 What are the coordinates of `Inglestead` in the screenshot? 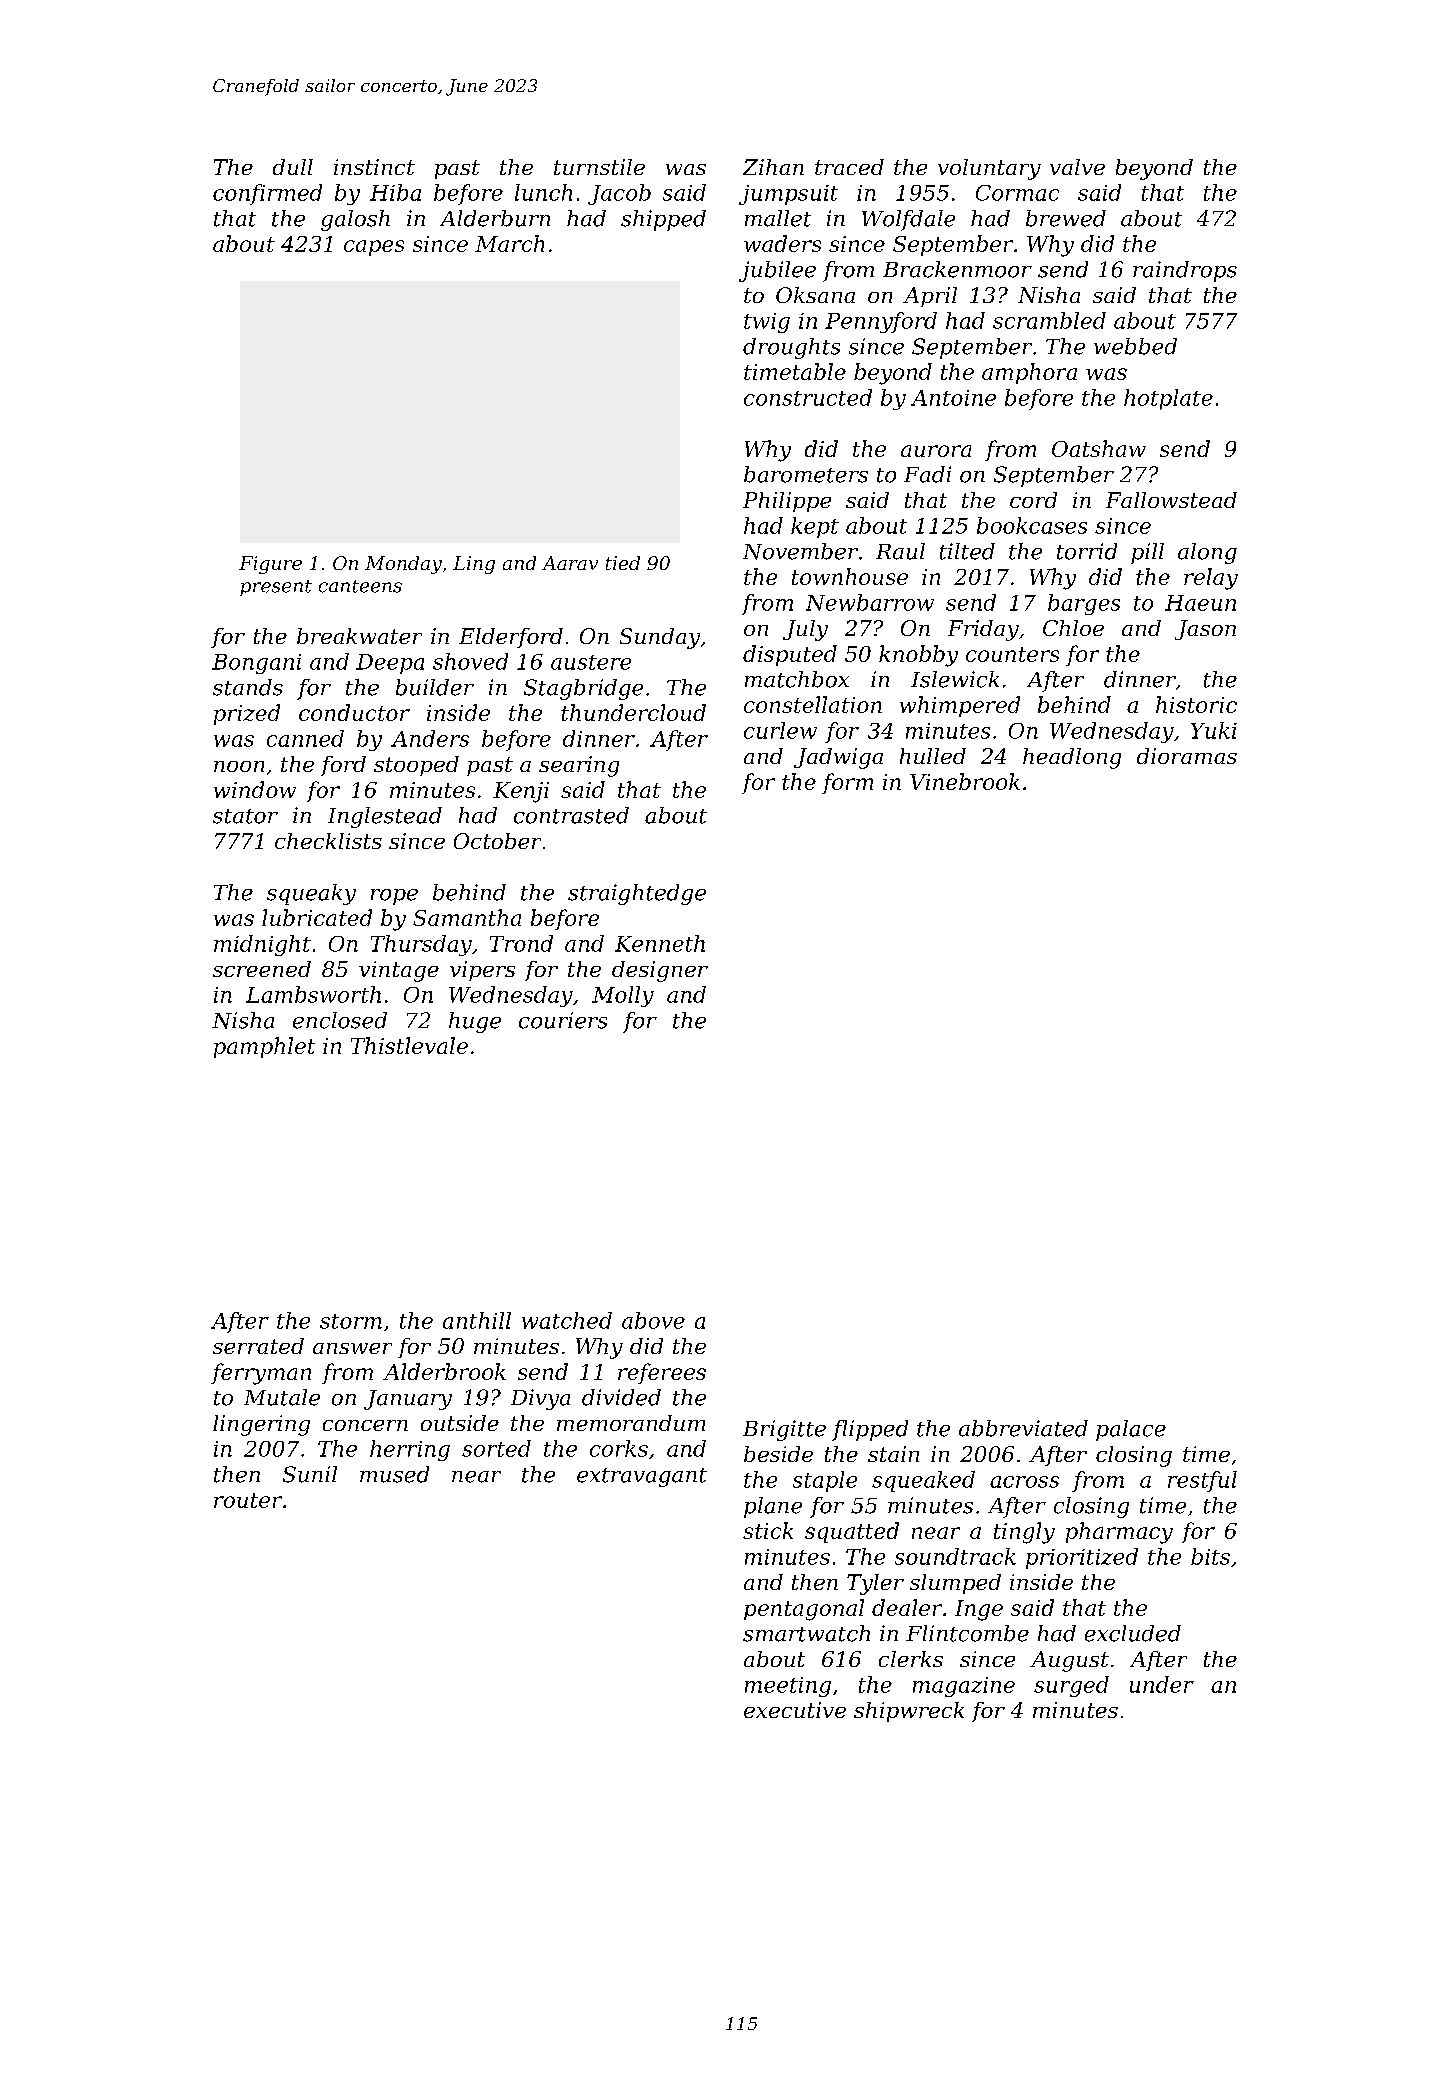 It's located at (385, 817).
